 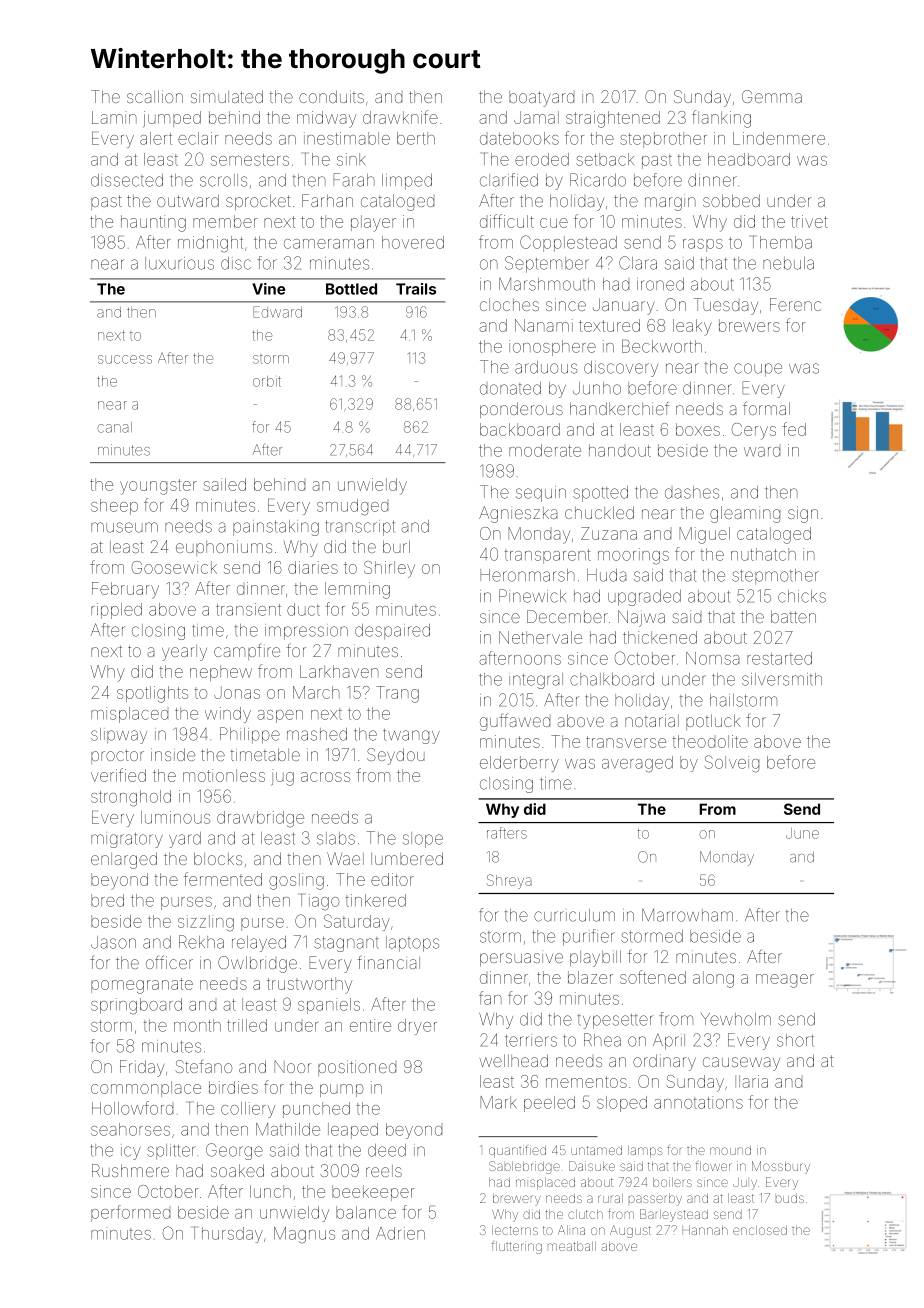 I want to click on difficult, so click(x=507, y=221).
